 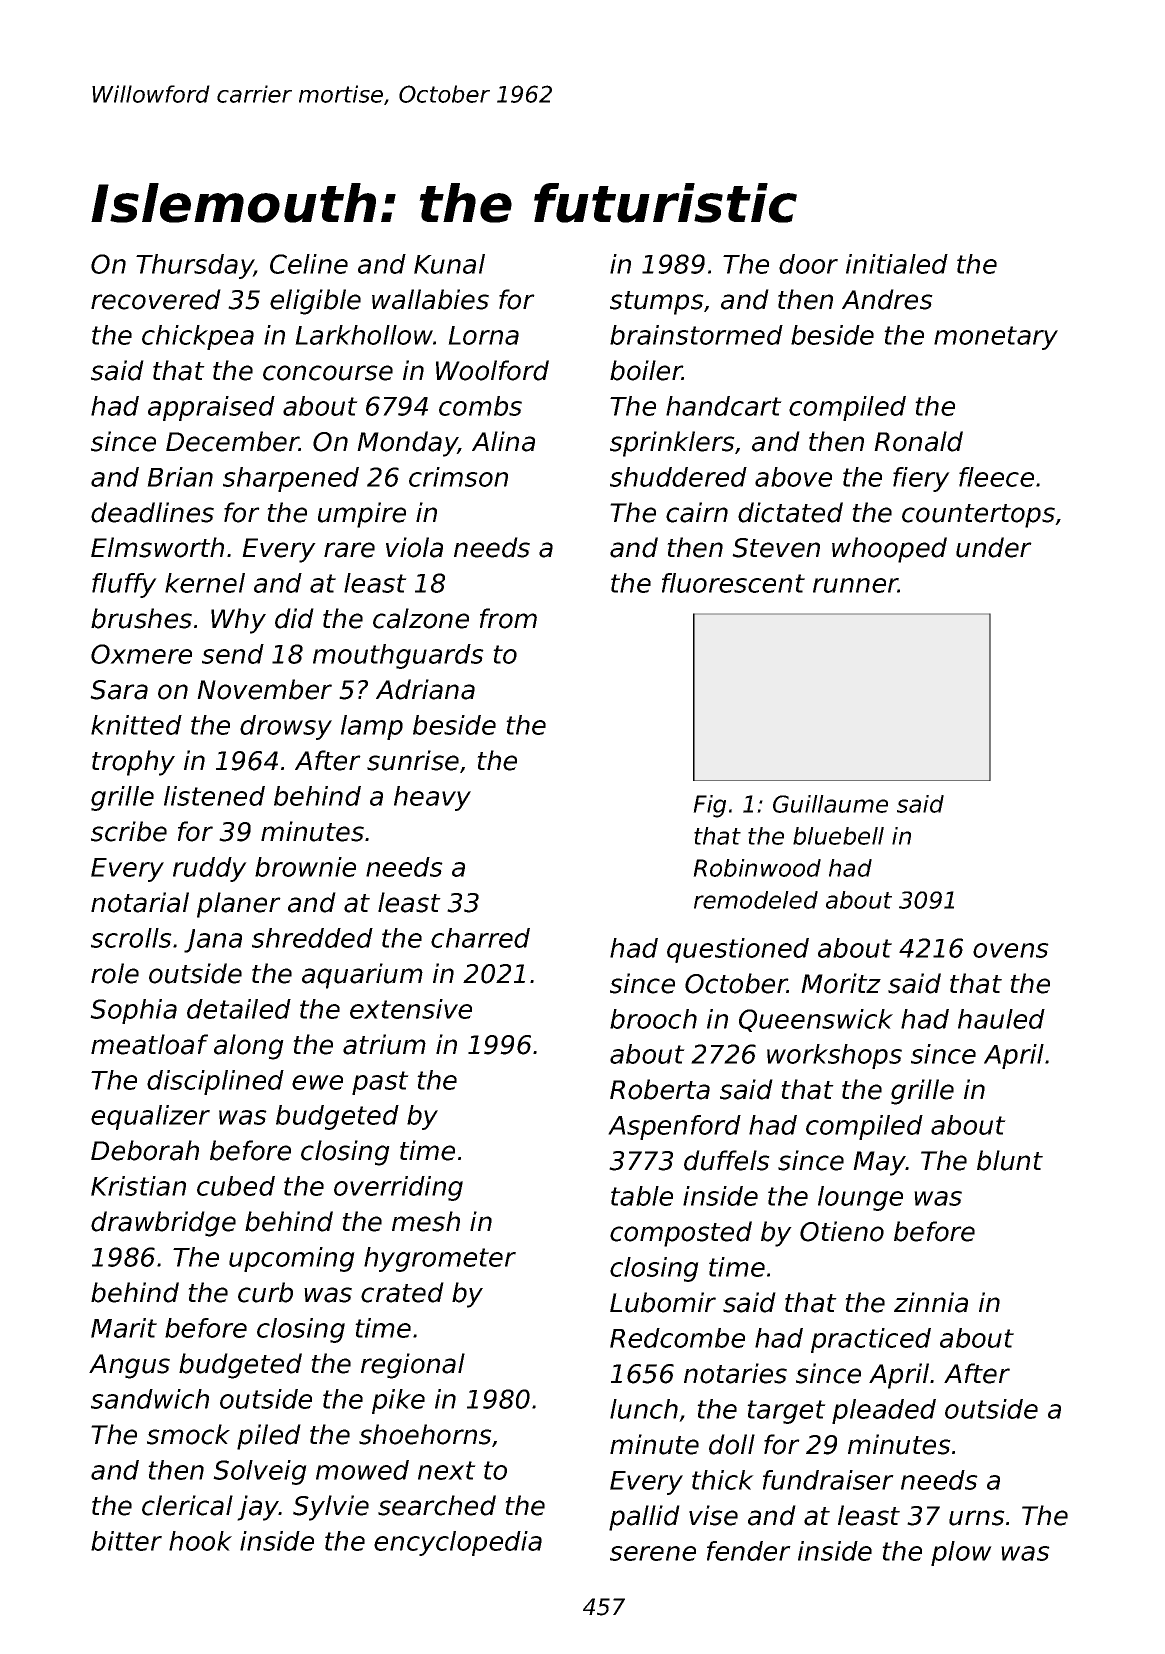 I want to click on viola, so click(x=414, y=547).
